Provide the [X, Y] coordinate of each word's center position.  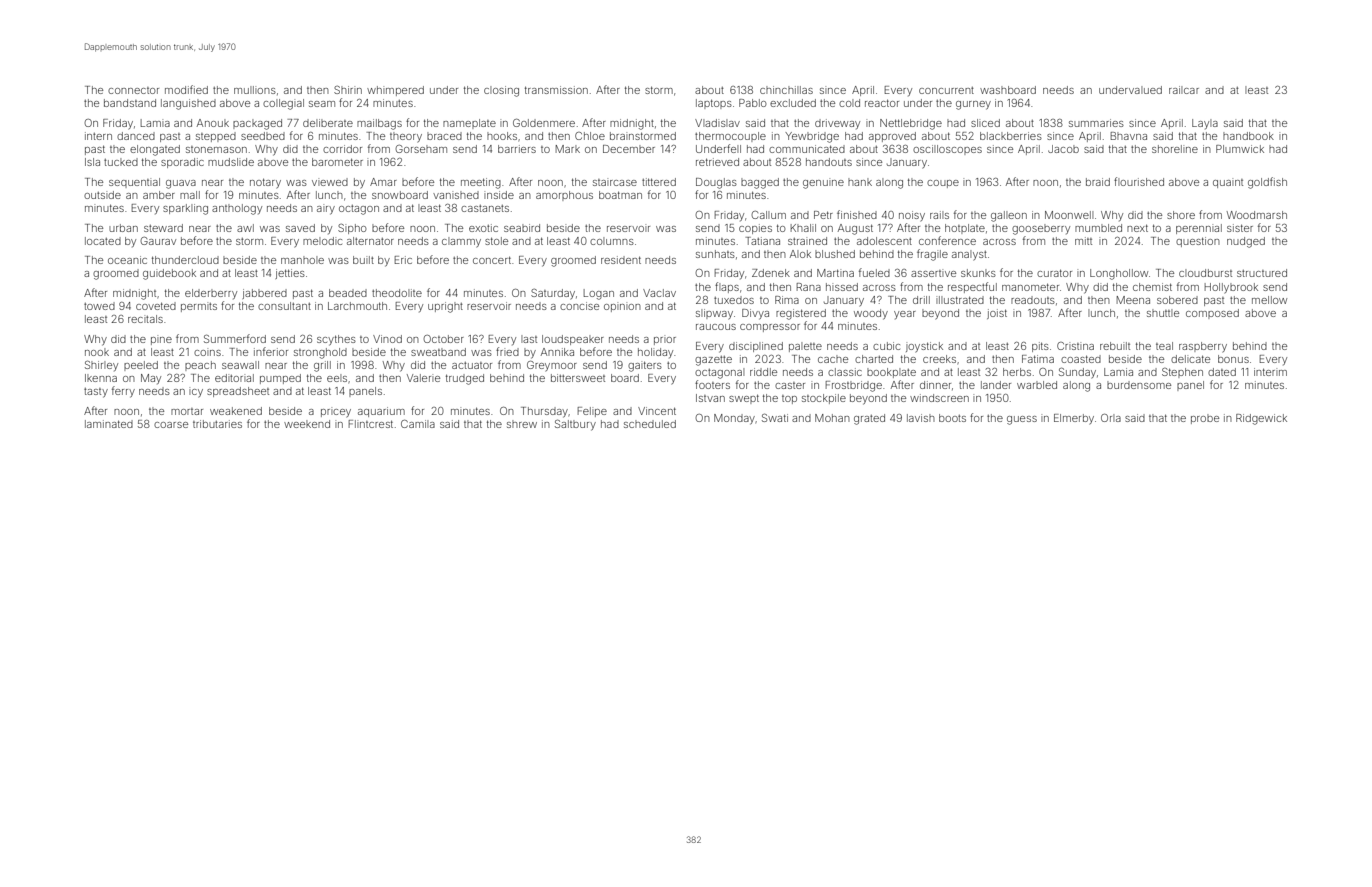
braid [1098, 182]
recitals [145, 319]
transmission [556, 90]
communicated [807, 149]
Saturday [553, 294]
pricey [336, 412]
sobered [1177, 300]
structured [1262, 273]
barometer [337, 162]
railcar [1184, 90]
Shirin [348, 90]
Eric [403, 260]
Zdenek [771, 273]
